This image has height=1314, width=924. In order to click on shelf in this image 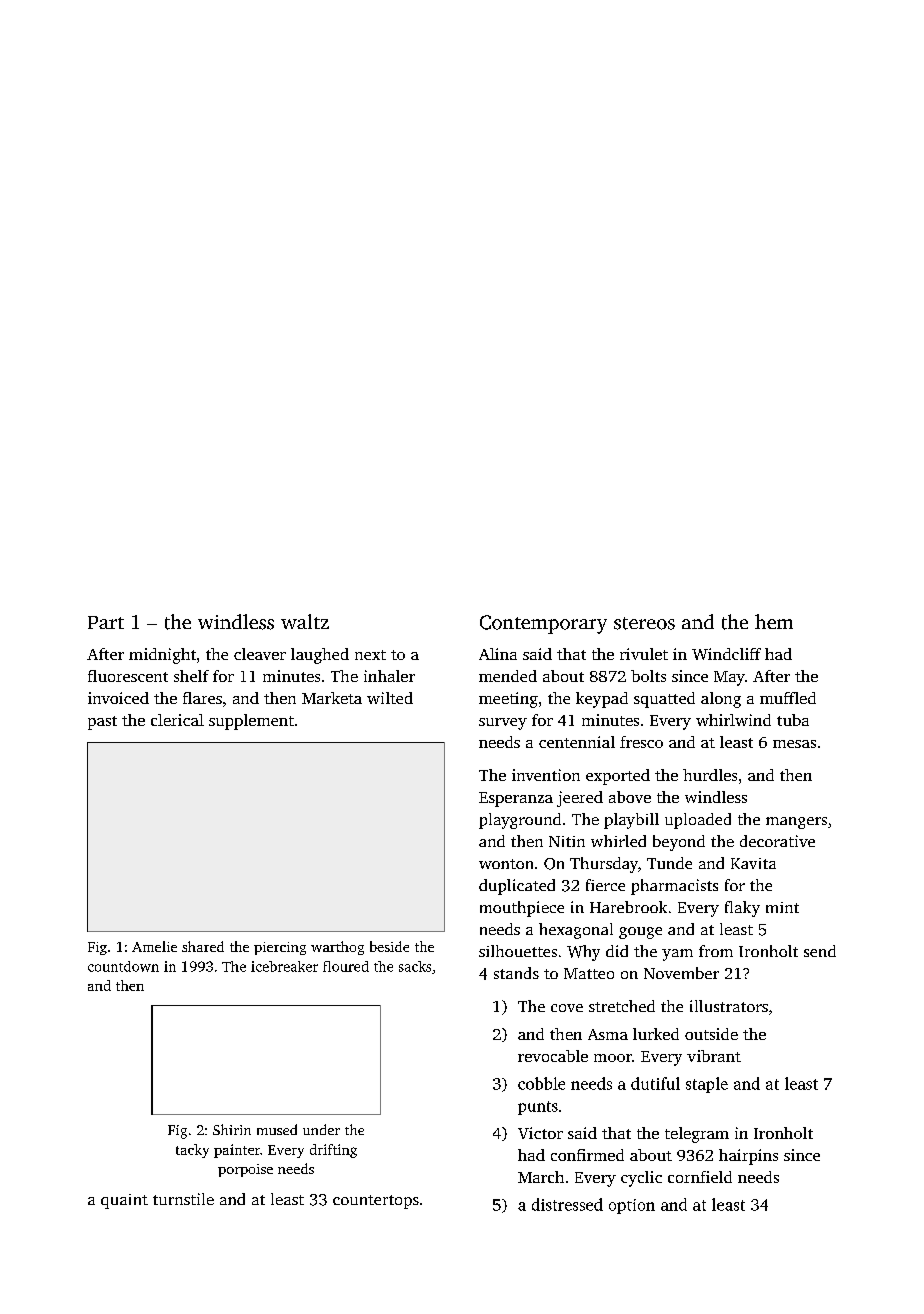, I will do `click(191, 676)`.
